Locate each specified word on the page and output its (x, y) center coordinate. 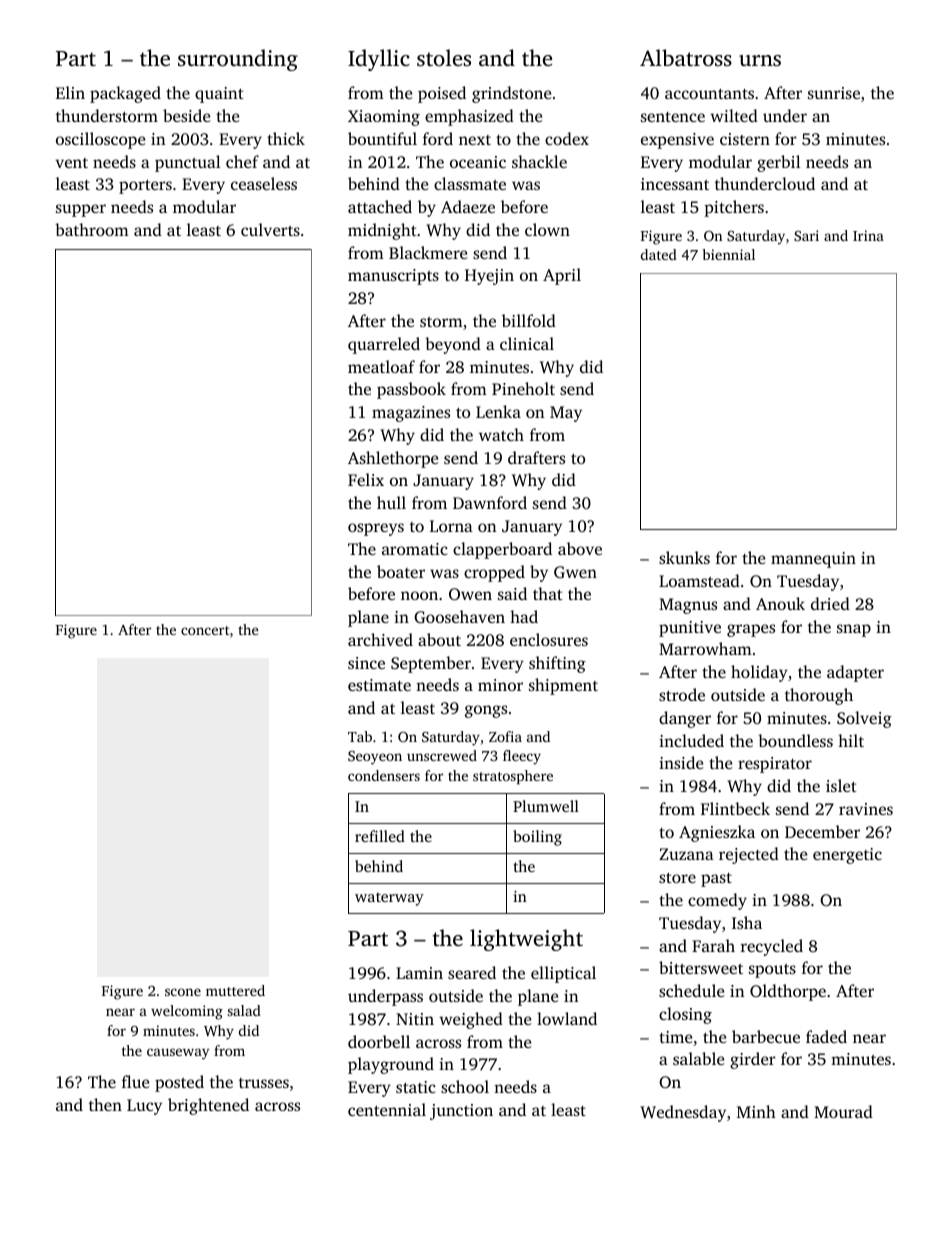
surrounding (238, 60)
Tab (360, 736)
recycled (772, 947)
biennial (728, 254)
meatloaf (381, 366)
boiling (537, 838)
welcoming (187, 1012)
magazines (411, 414)
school (465, 1086)
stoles (444, 57)
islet (841, 785)
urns (760, 60)
